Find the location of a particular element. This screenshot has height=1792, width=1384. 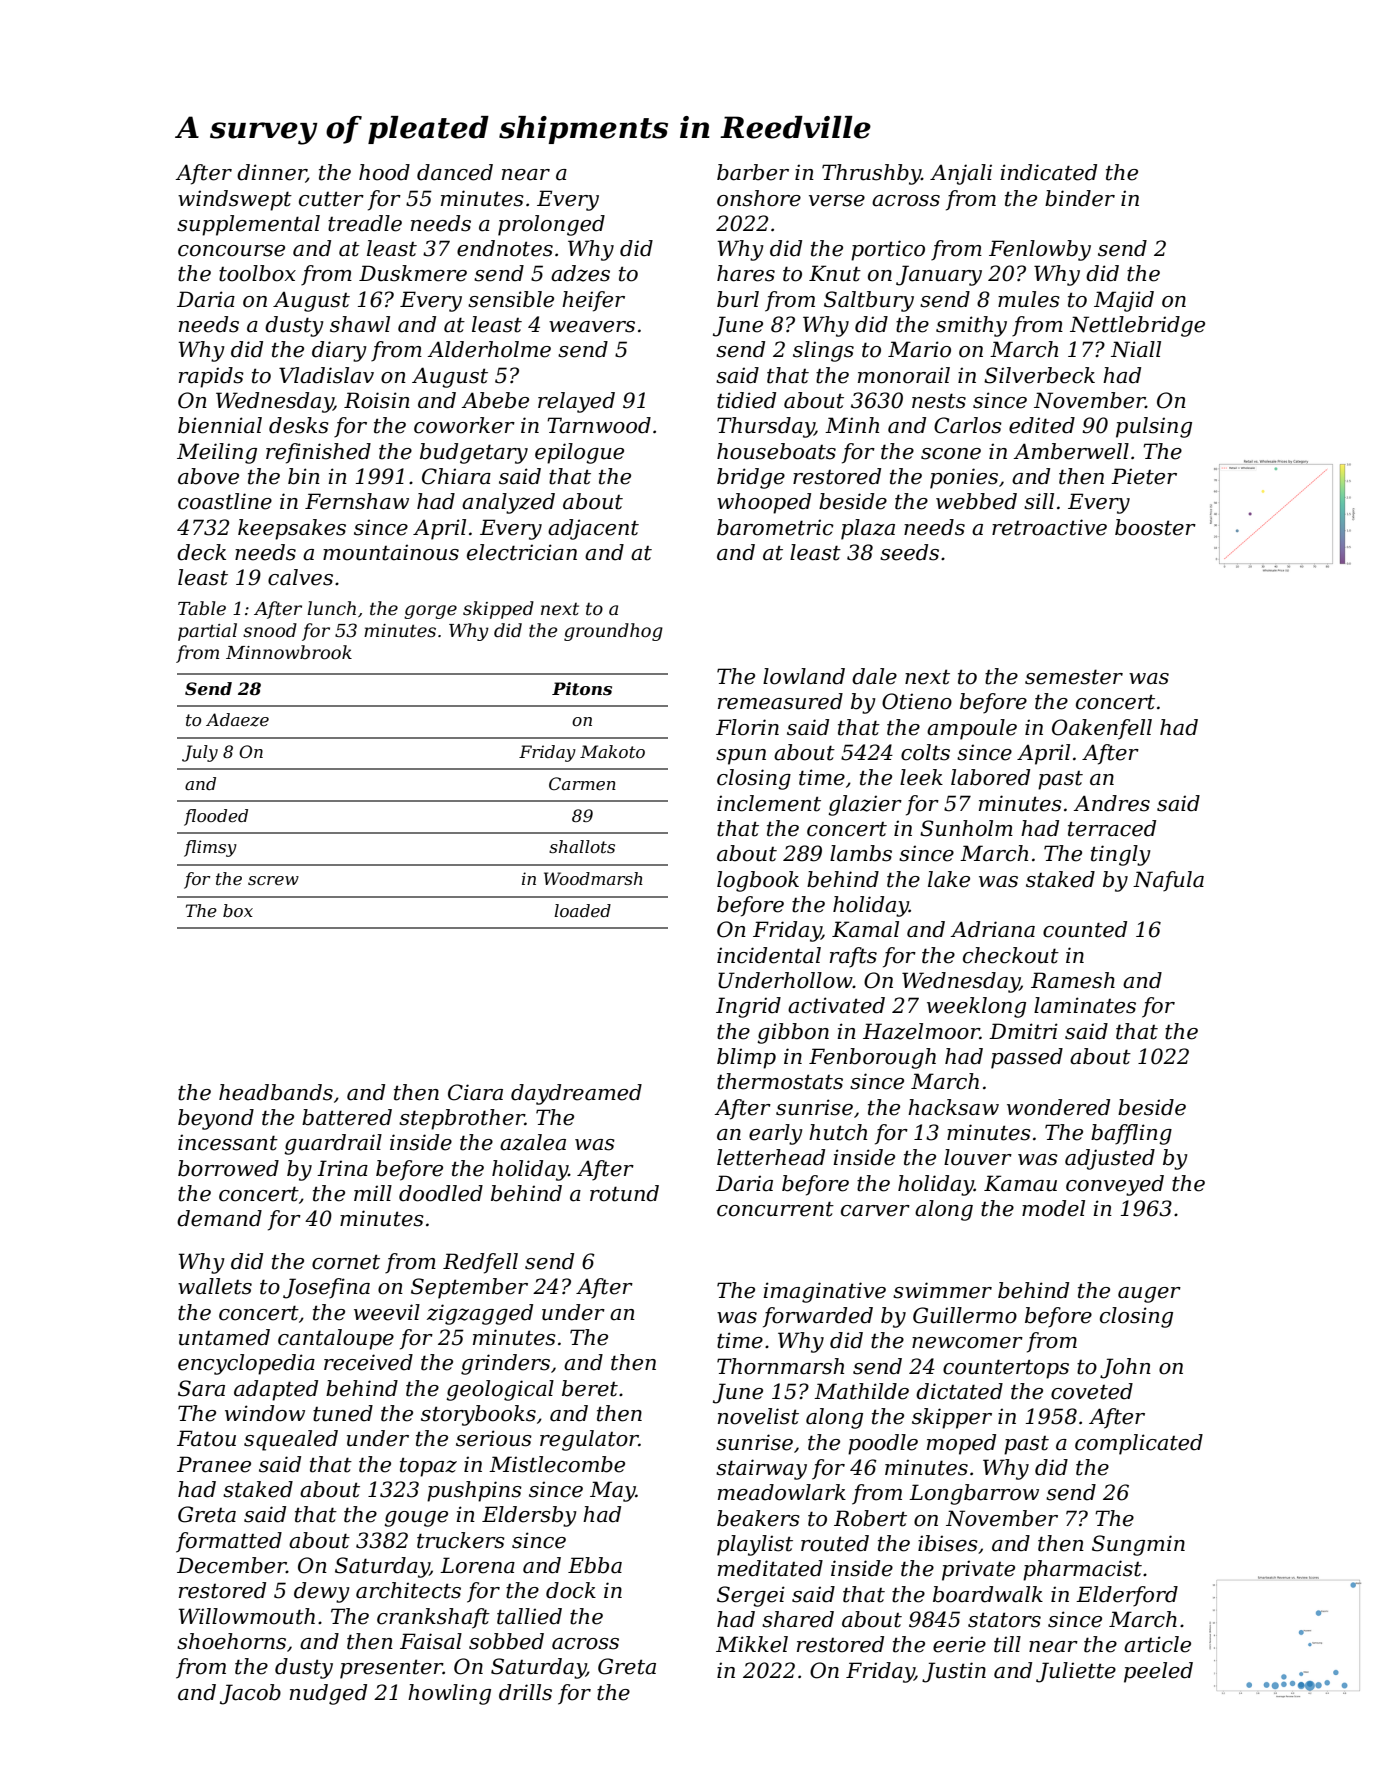

Nafula is located at coordinates (1168, 881).
